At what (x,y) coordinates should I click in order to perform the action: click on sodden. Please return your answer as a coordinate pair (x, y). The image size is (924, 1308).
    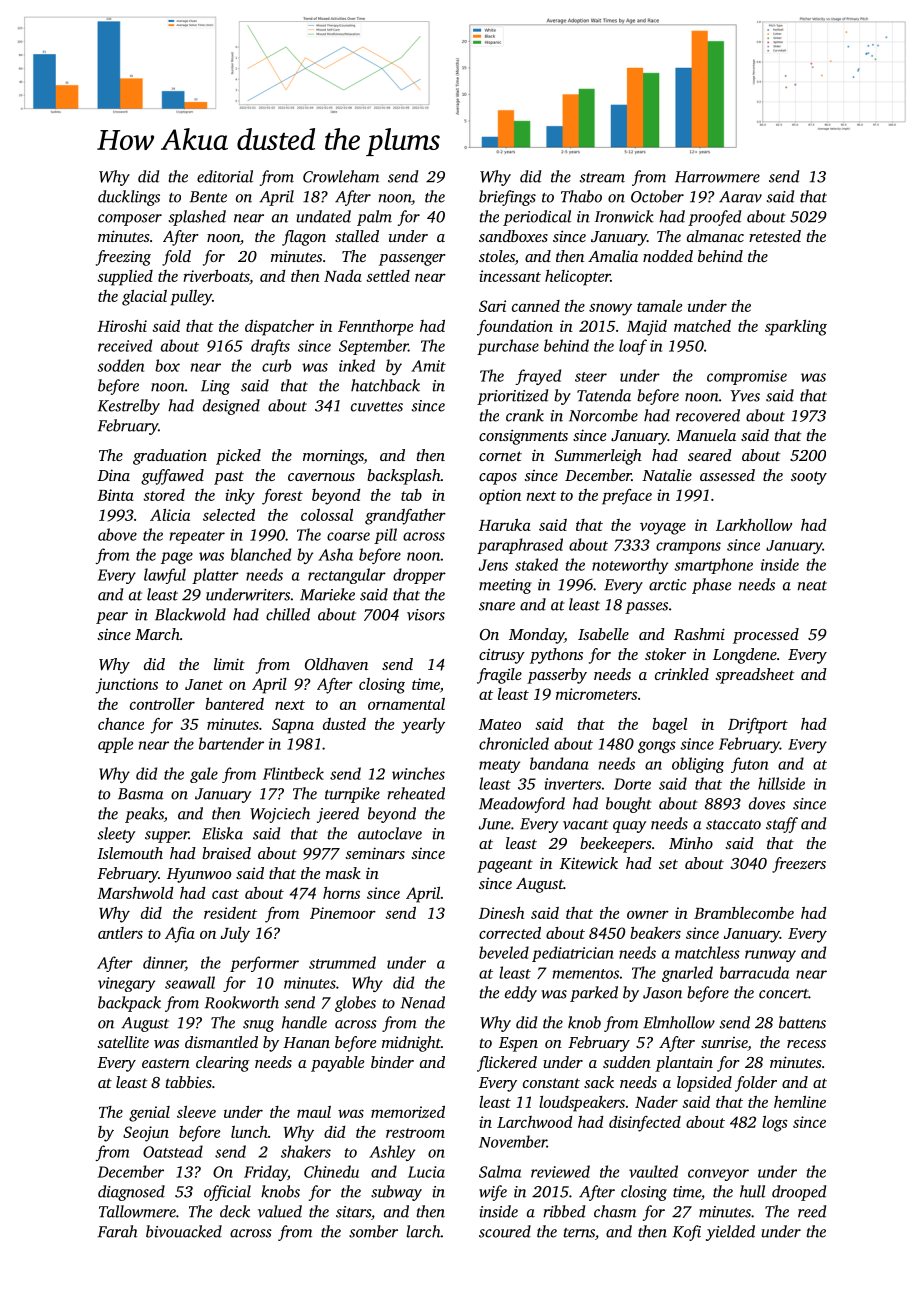
    Looking at the image, I should click on (120, 365).
